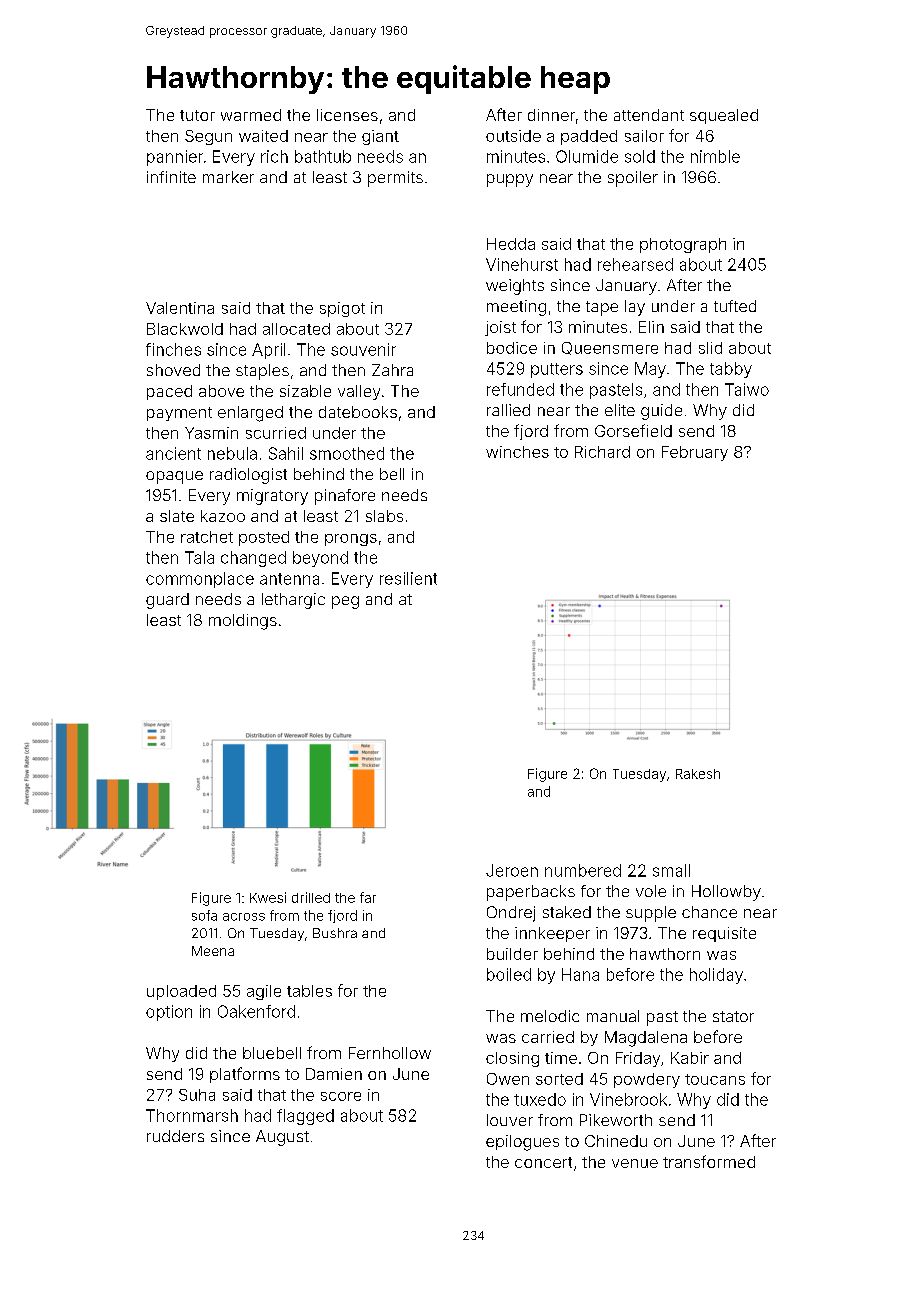  I want to click on squealed, so click(724, 116).
